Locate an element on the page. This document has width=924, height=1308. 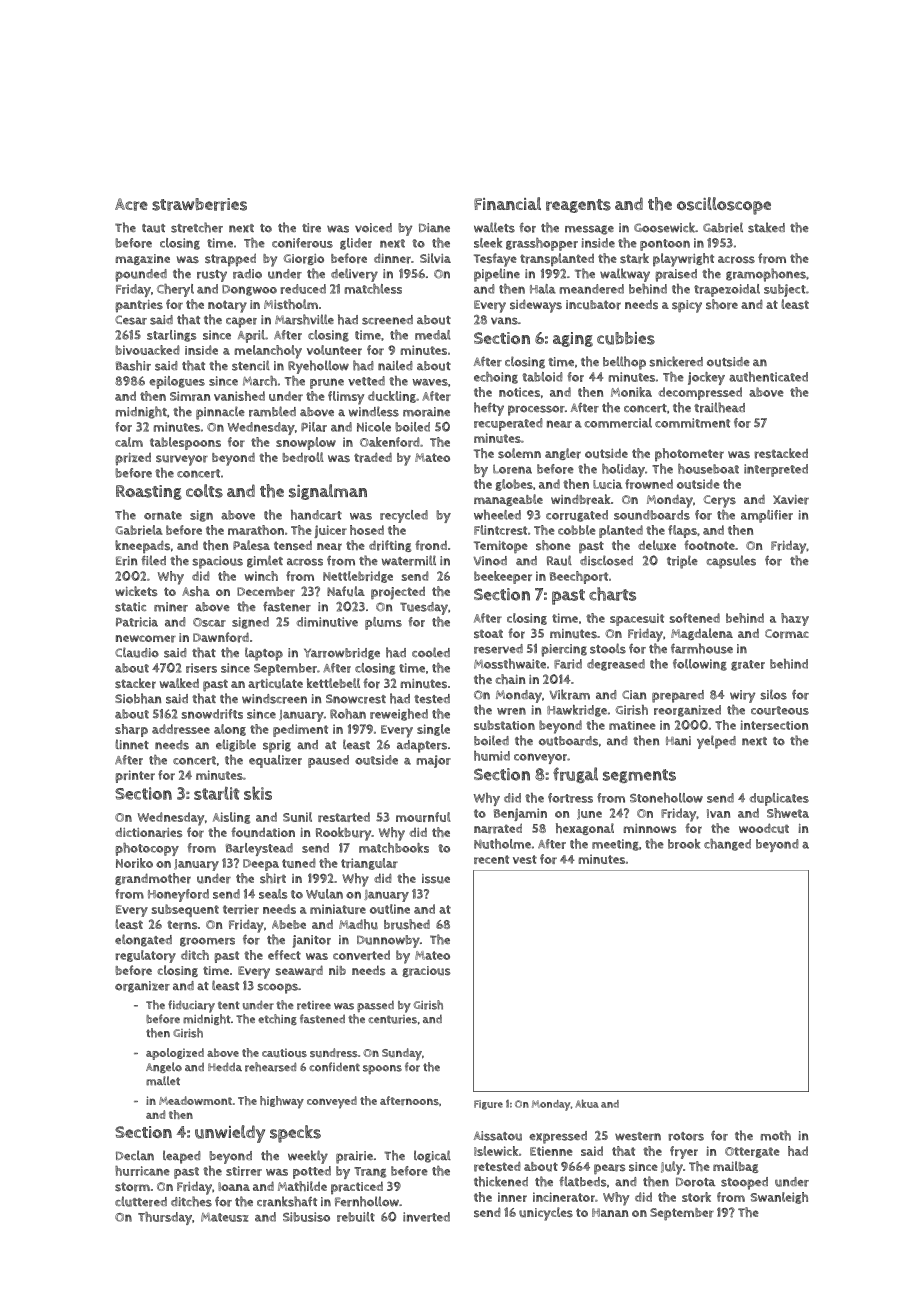
jockey is located at coordinates (706, 378).
